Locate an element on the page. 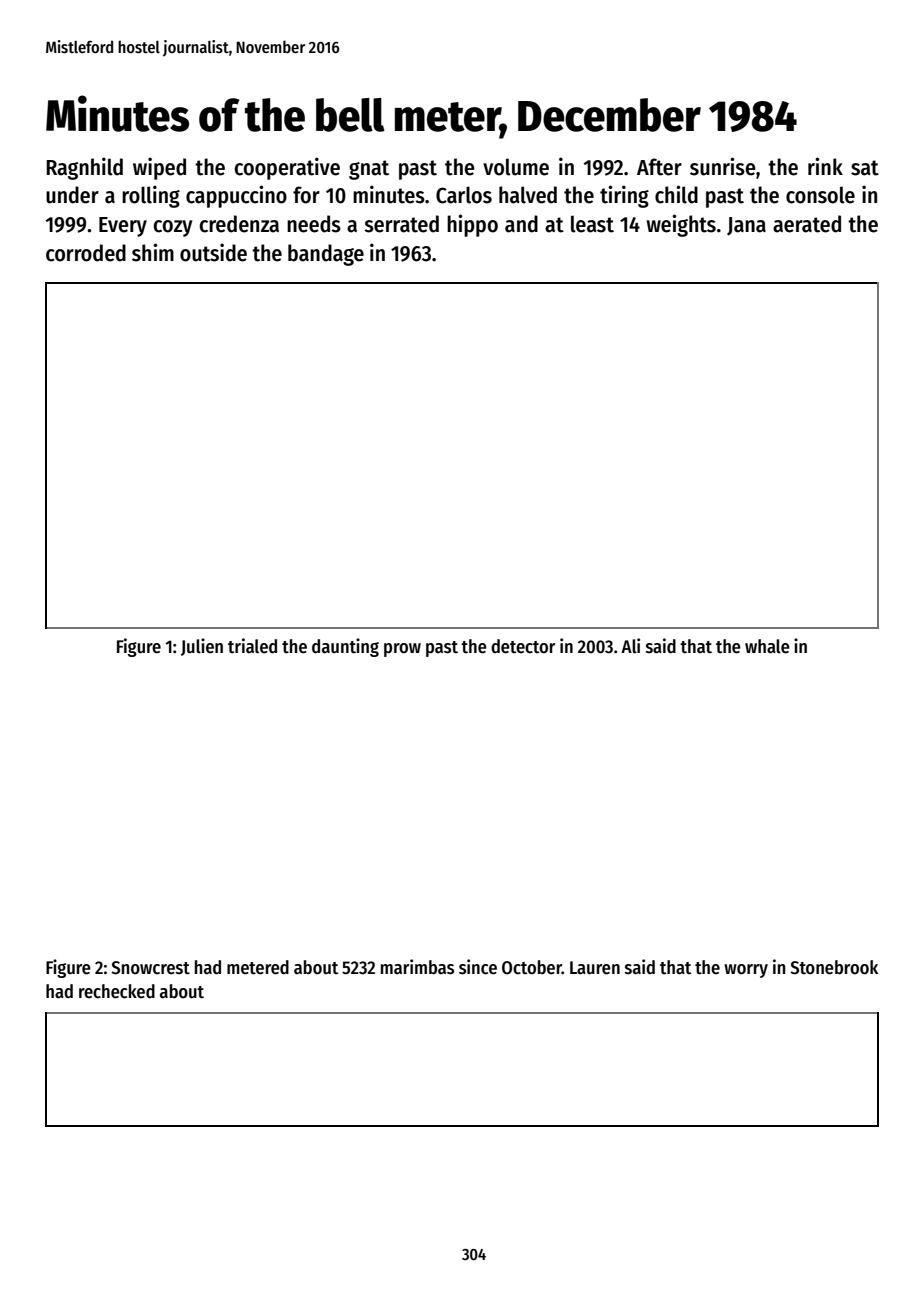  detector is located at coordinates (523, 646).
